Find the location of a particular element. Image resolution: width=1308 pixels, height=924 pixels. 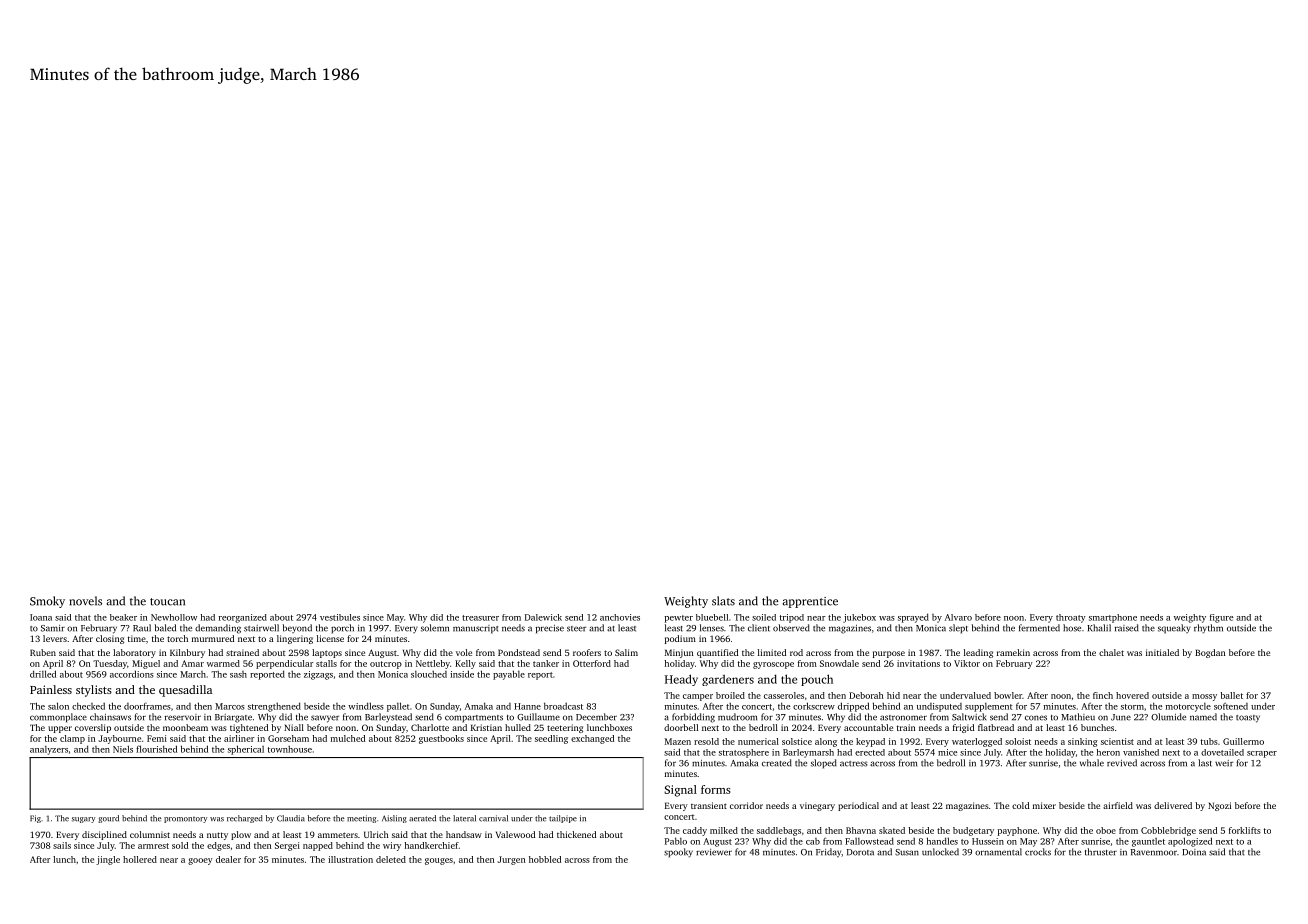

slats is located at coordinates (723, 601).
